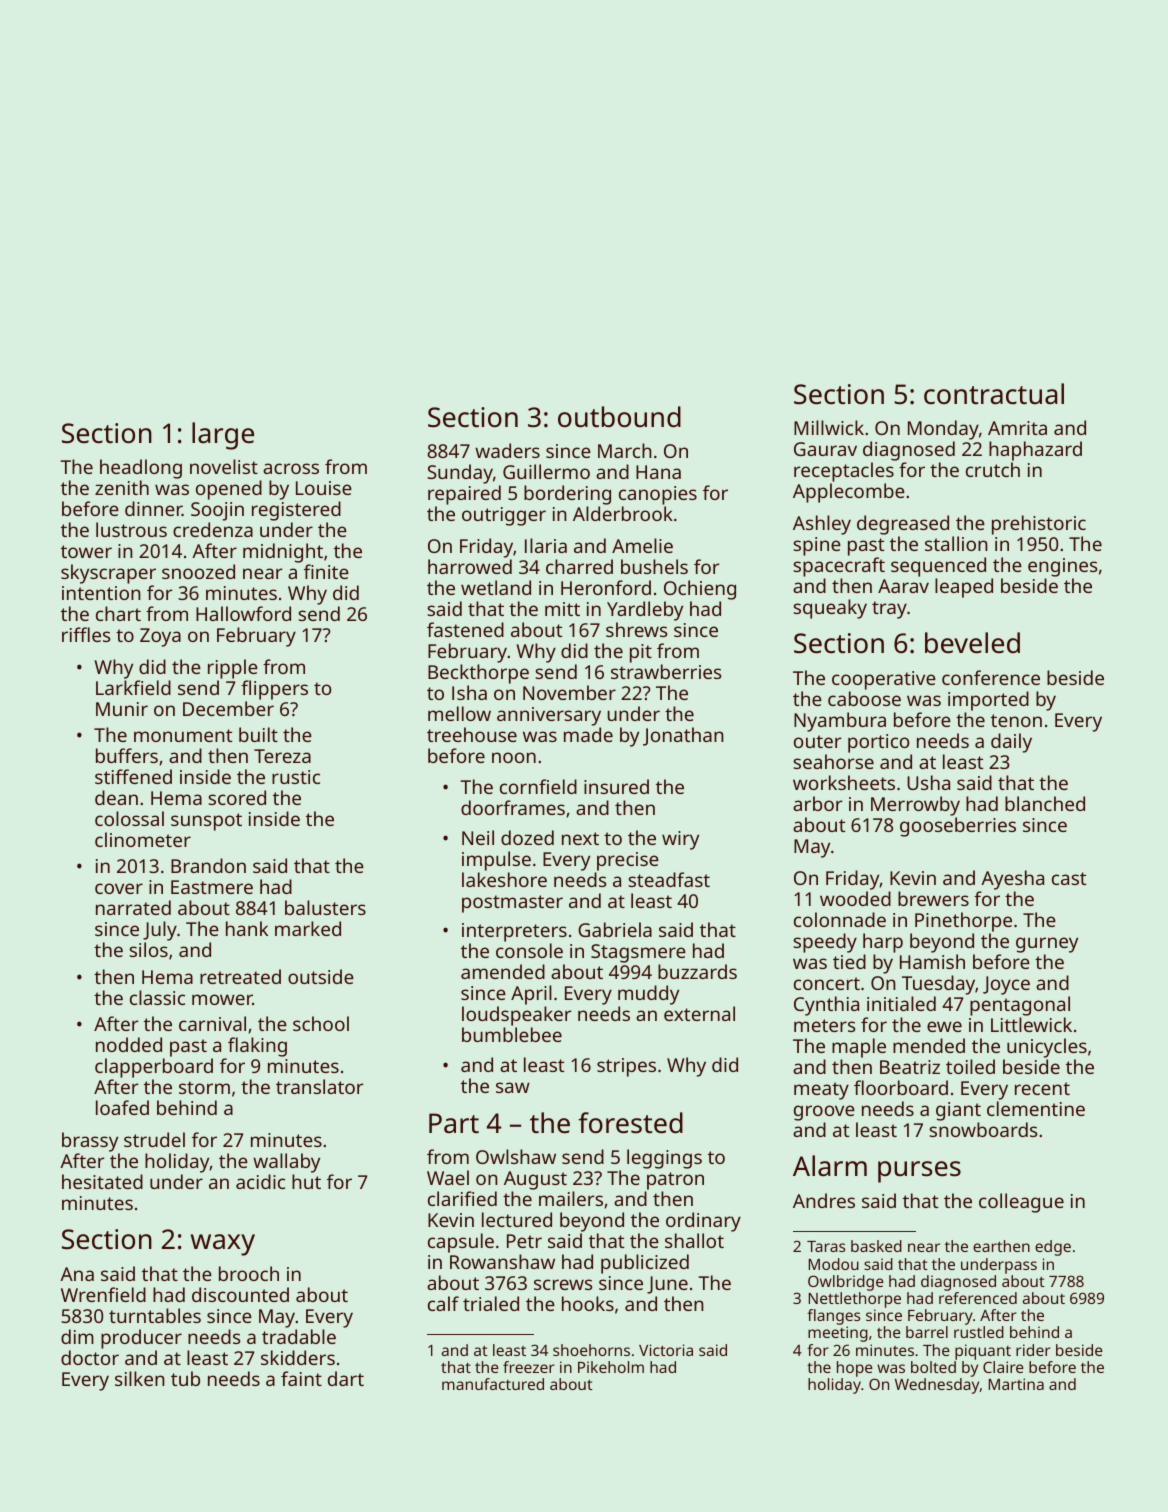 The width and height of the screenshot is (1168, 1512). What do you see at coordinates (619, 416) in the screenshot?
I see `outbound` at bounding box center [619, 416].
